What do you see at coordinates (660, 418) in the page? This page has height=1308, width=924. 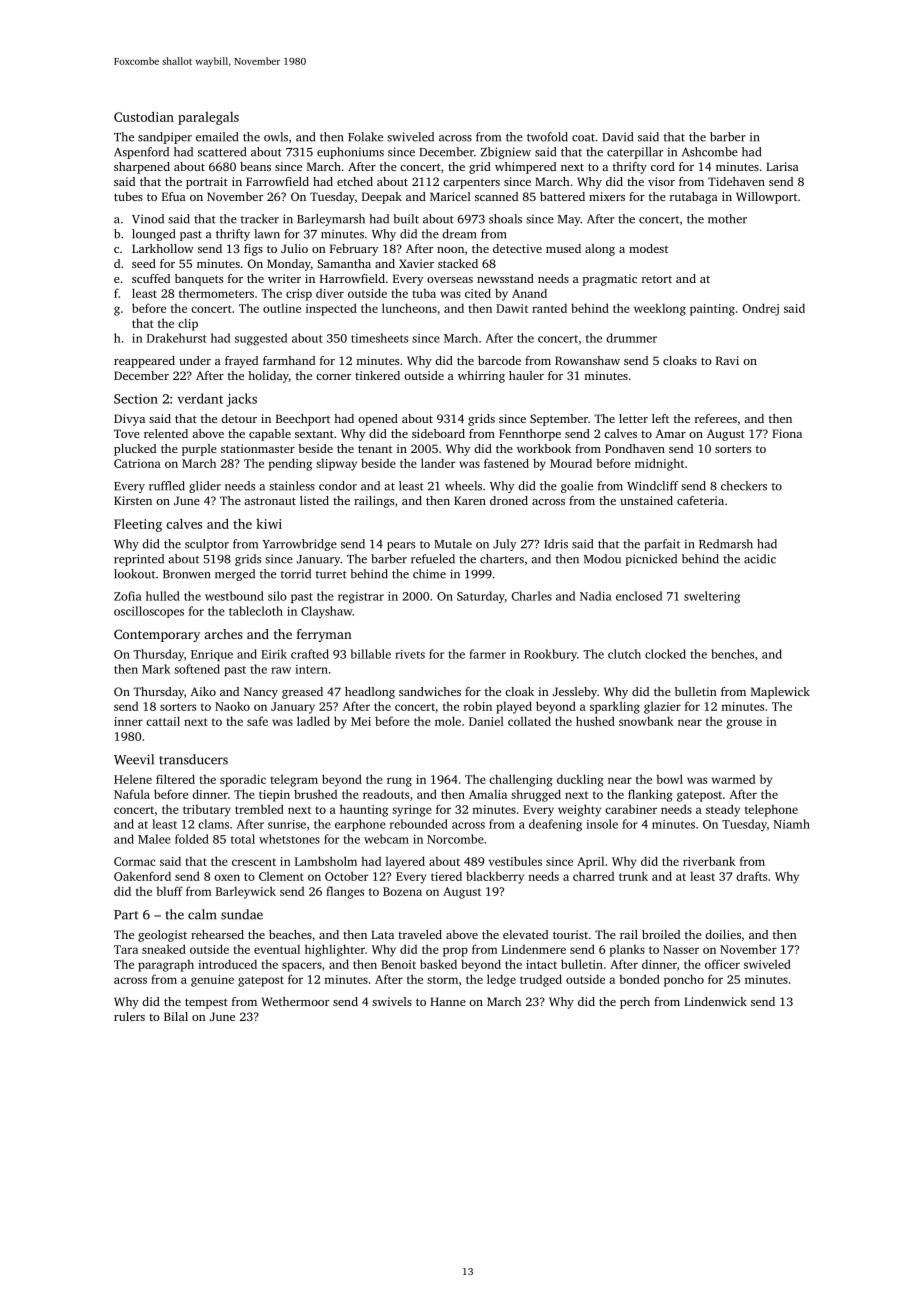 I see `left` at bounding box center [660, 418].
